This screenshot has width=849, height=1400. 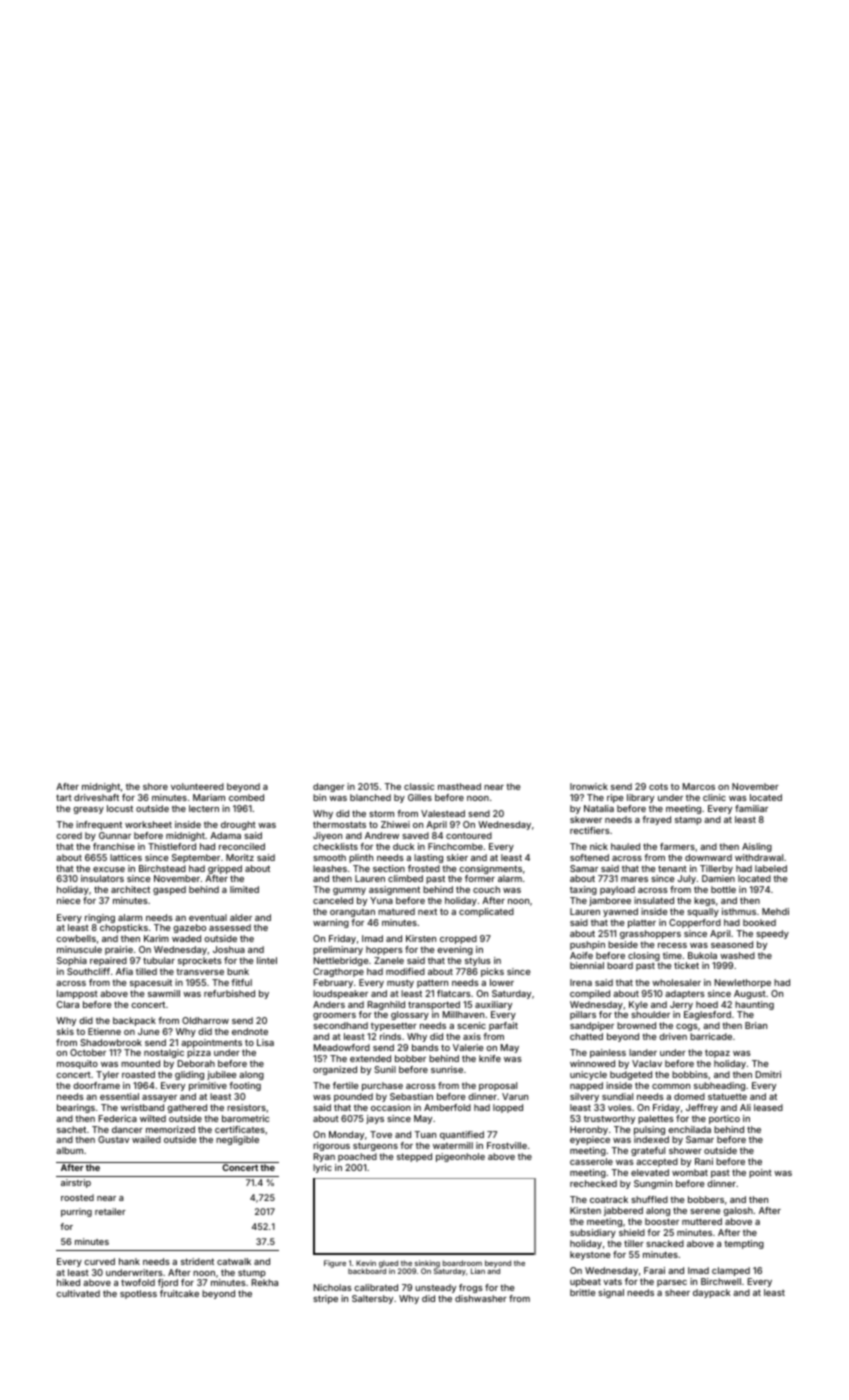 What do you see at coordinates (329, 787) in the screenshot?
I see `danger` at bounding box center [329, 787].
